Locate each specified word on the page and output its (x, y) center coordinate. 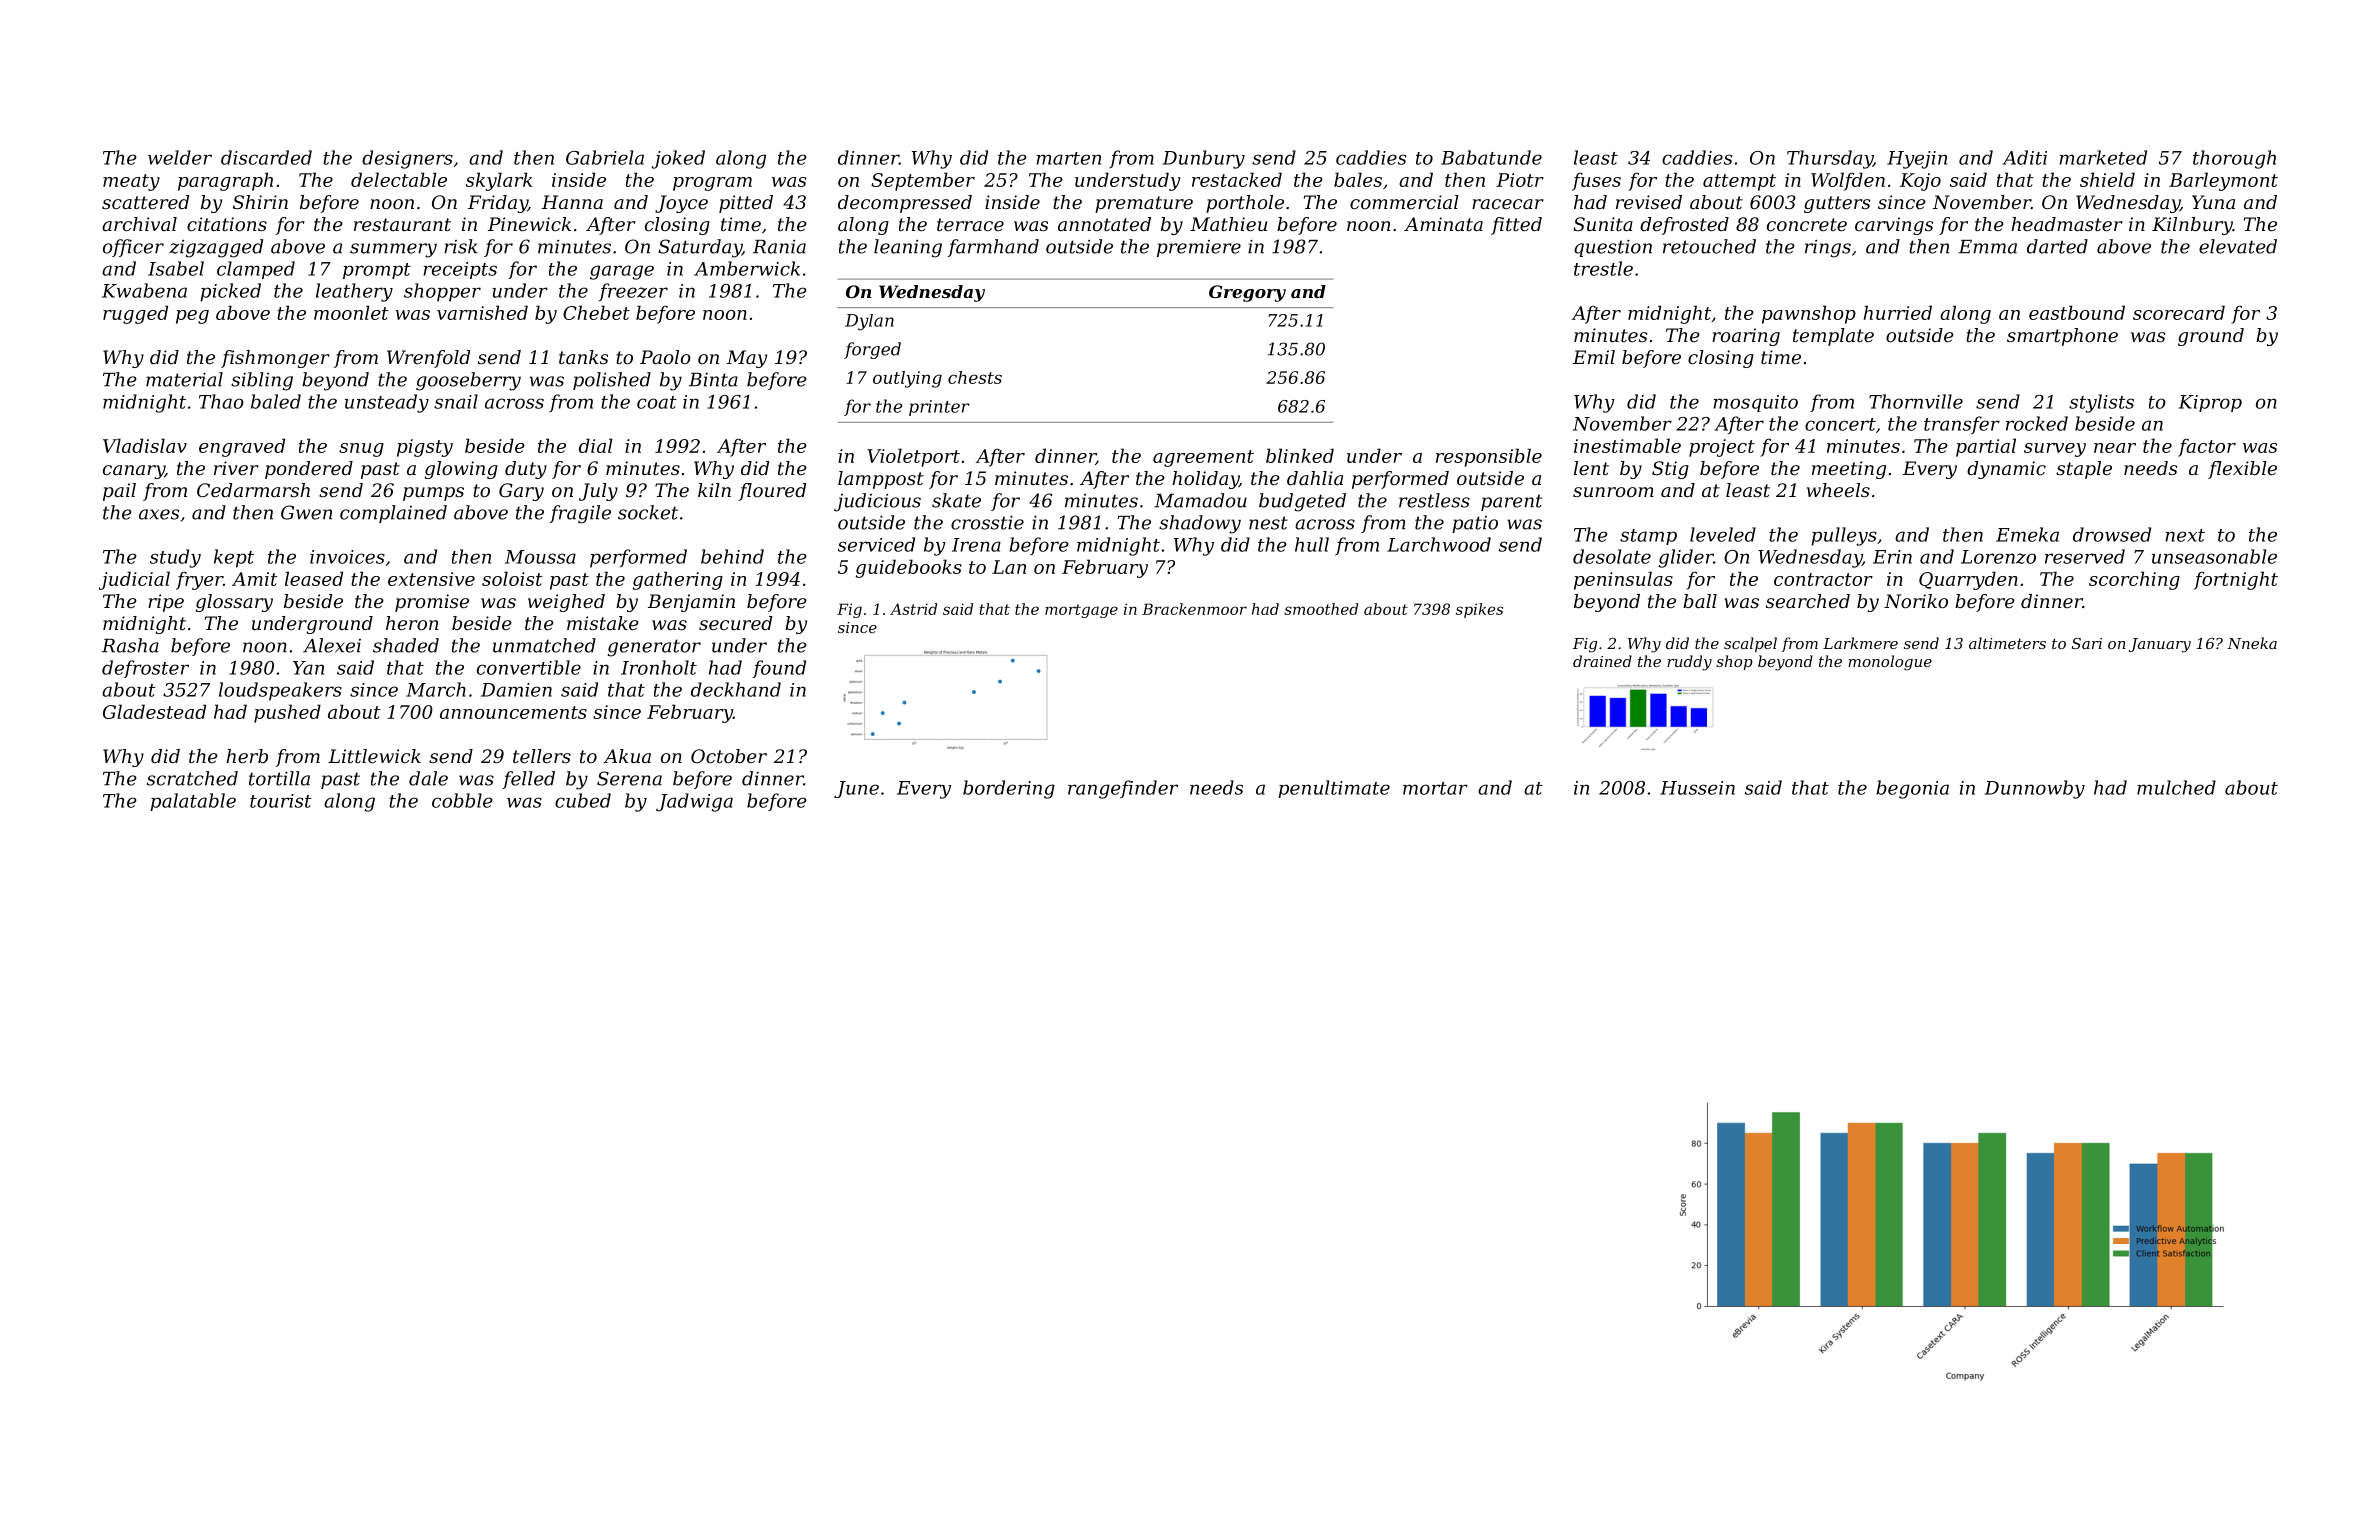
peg (192, 317)
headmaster (2067, 224)
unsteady (387, 403)
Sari (2087, 643)
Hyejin (1917, 160)
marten (1068, 158)
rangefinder (1123, 789)
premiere (1199, 248)
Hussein (1697, 788)
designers (407, 159)
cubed (583, 800)
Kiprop (2210, 403)
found (779, 669)
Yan (308, 668)
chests (975, 377)
